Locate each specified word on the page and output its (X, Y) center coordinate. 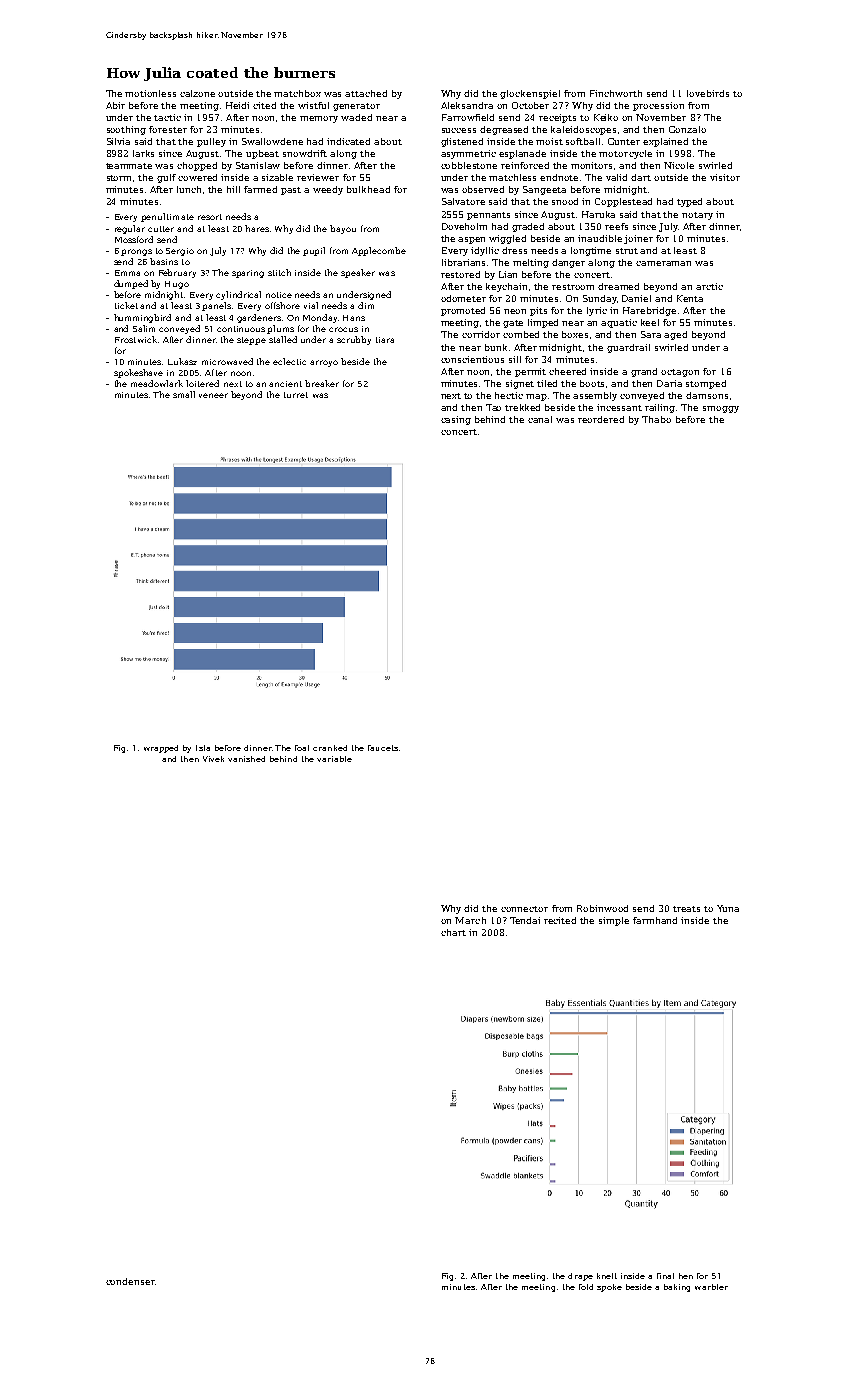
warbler (711, 1287)
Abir (115, 105)
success (459, 130)
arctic (709, 286)
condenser (130, 1281)
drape (580, 1277)
